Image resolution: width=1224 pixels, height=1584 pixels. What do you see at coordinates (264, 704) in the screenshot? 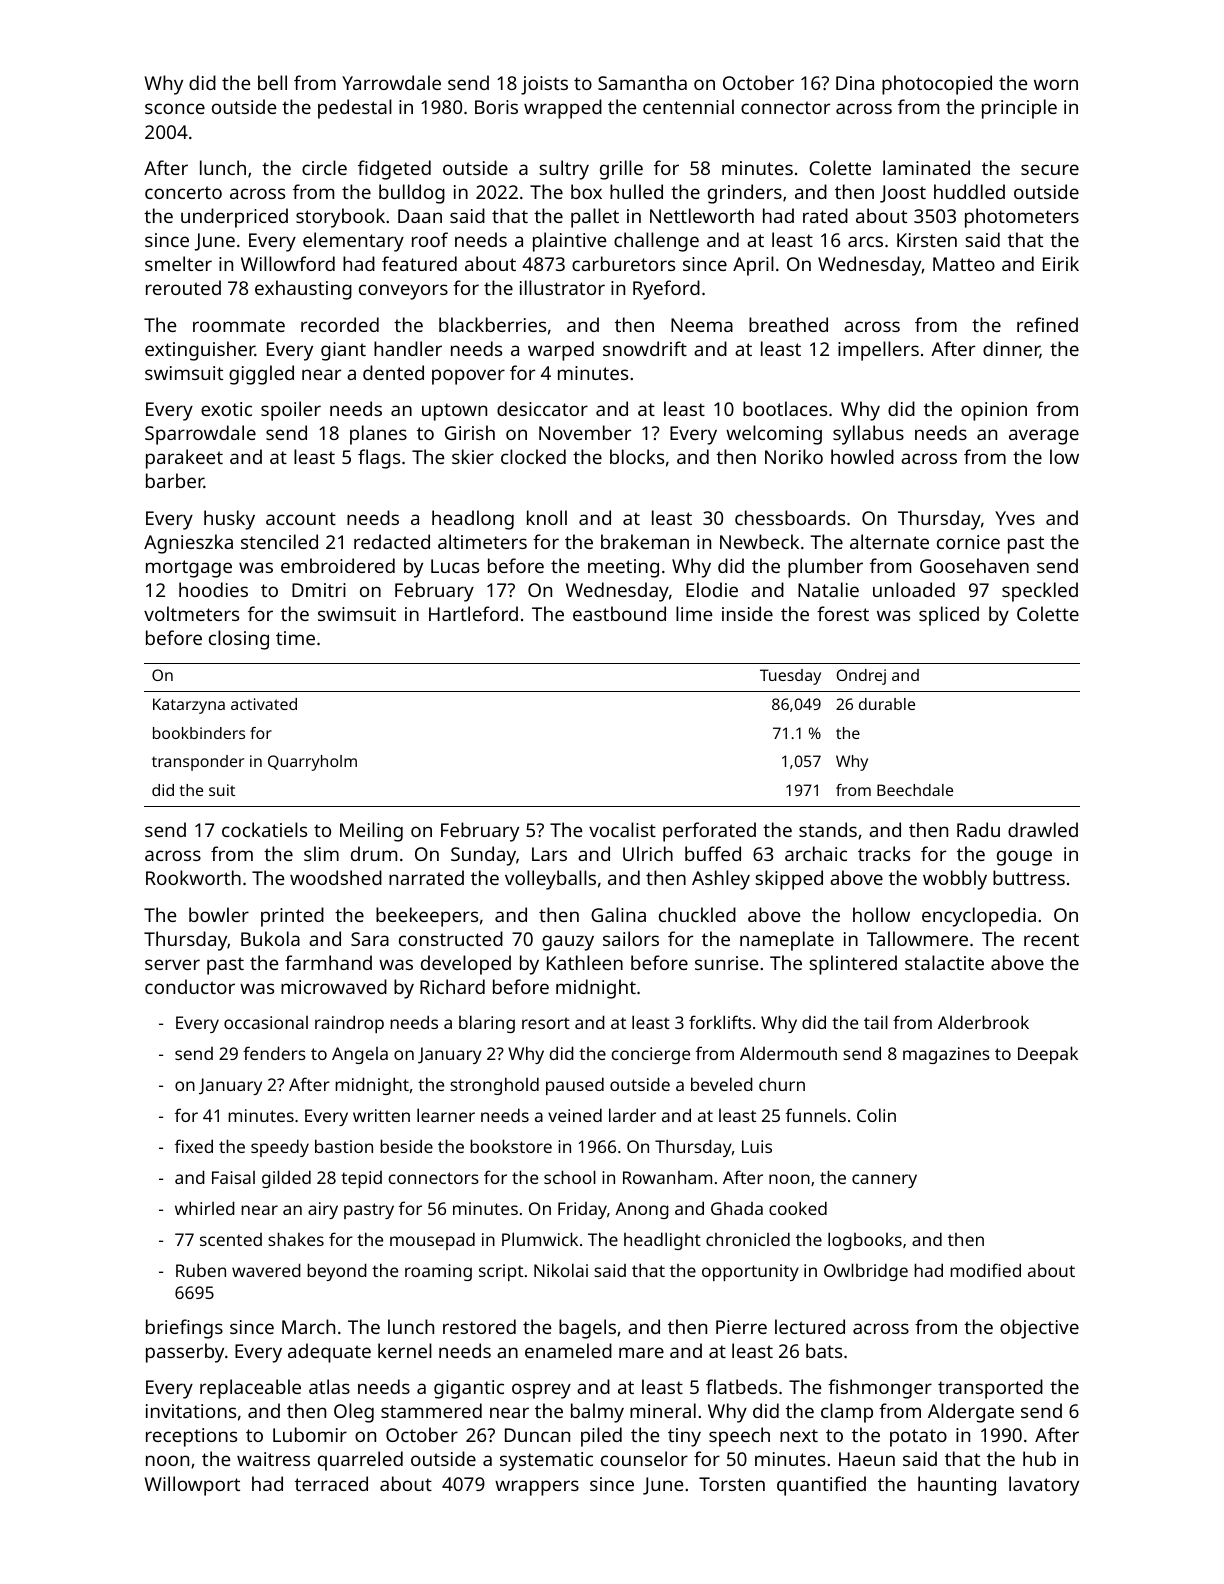
I see `activated` at bounding box center [264, 704].
